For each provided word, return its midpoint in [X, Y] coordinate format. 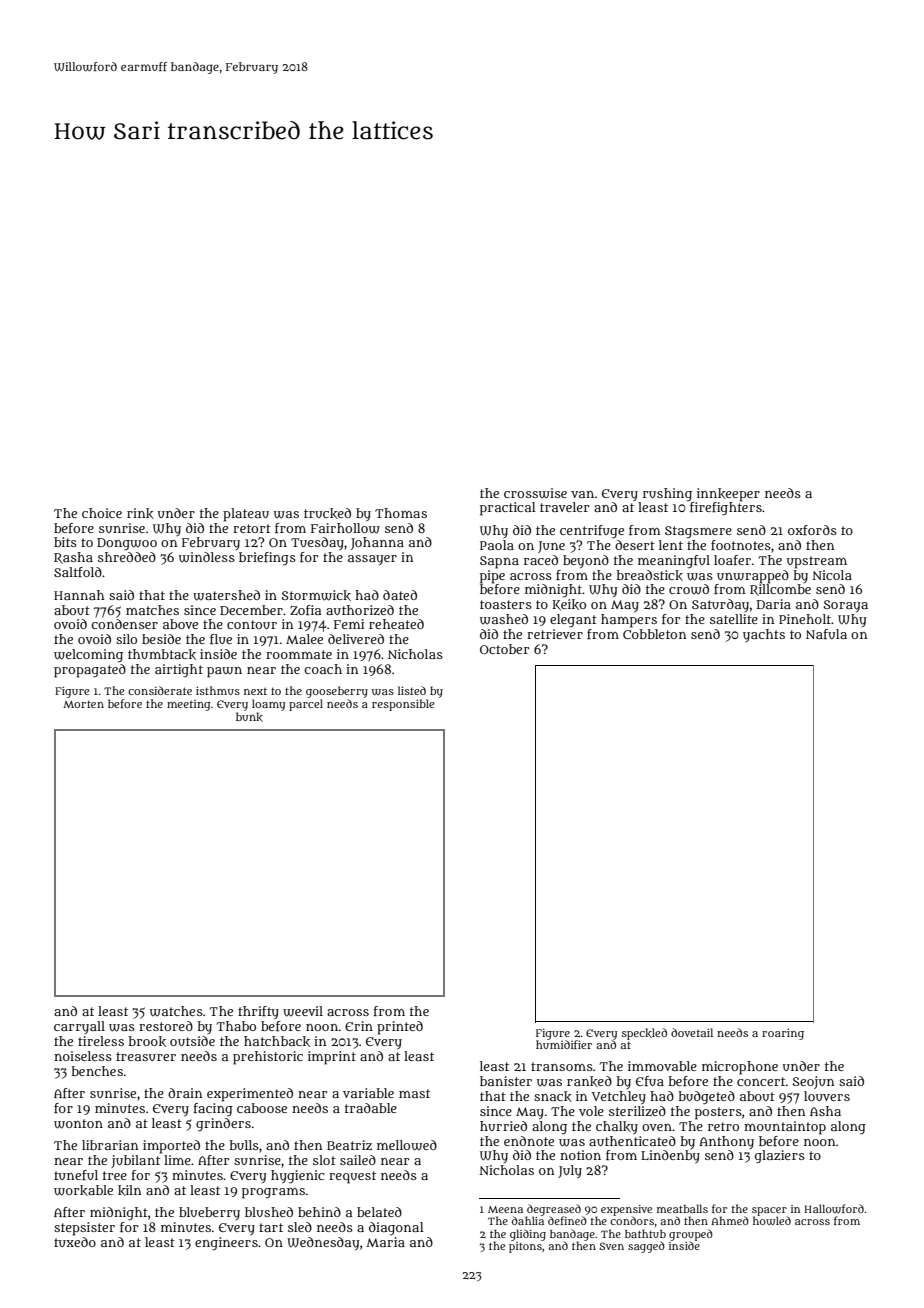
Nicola [832, 575]
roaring [783, 1034]
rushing [667, 494]
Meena [505, 1209]
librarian [110, 1145]
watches [176, 1011]
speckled [644, 1034]
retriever [555, 634]
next [255, 691]
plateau [246, 515]
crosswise [535, 493]
